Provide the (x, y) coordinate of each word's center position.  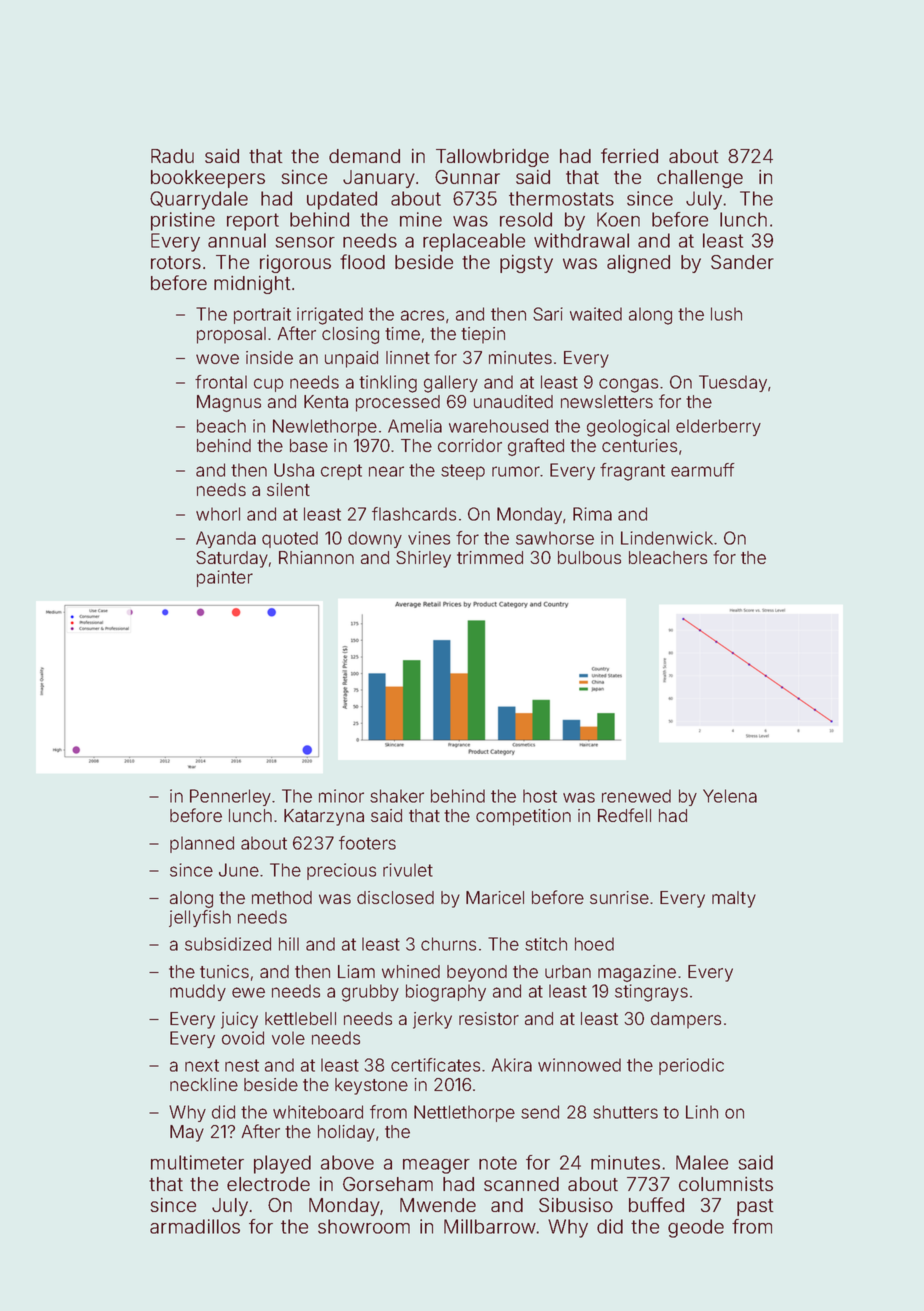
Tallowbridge (492, 158)
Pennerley (230, 797)
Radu (172, 156)
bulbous (589, 557)
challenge (700, 179)
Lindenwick (667, 538)
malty (734, 899)
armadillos (195, 1226)
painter (225, 578)
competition (523, 817)
